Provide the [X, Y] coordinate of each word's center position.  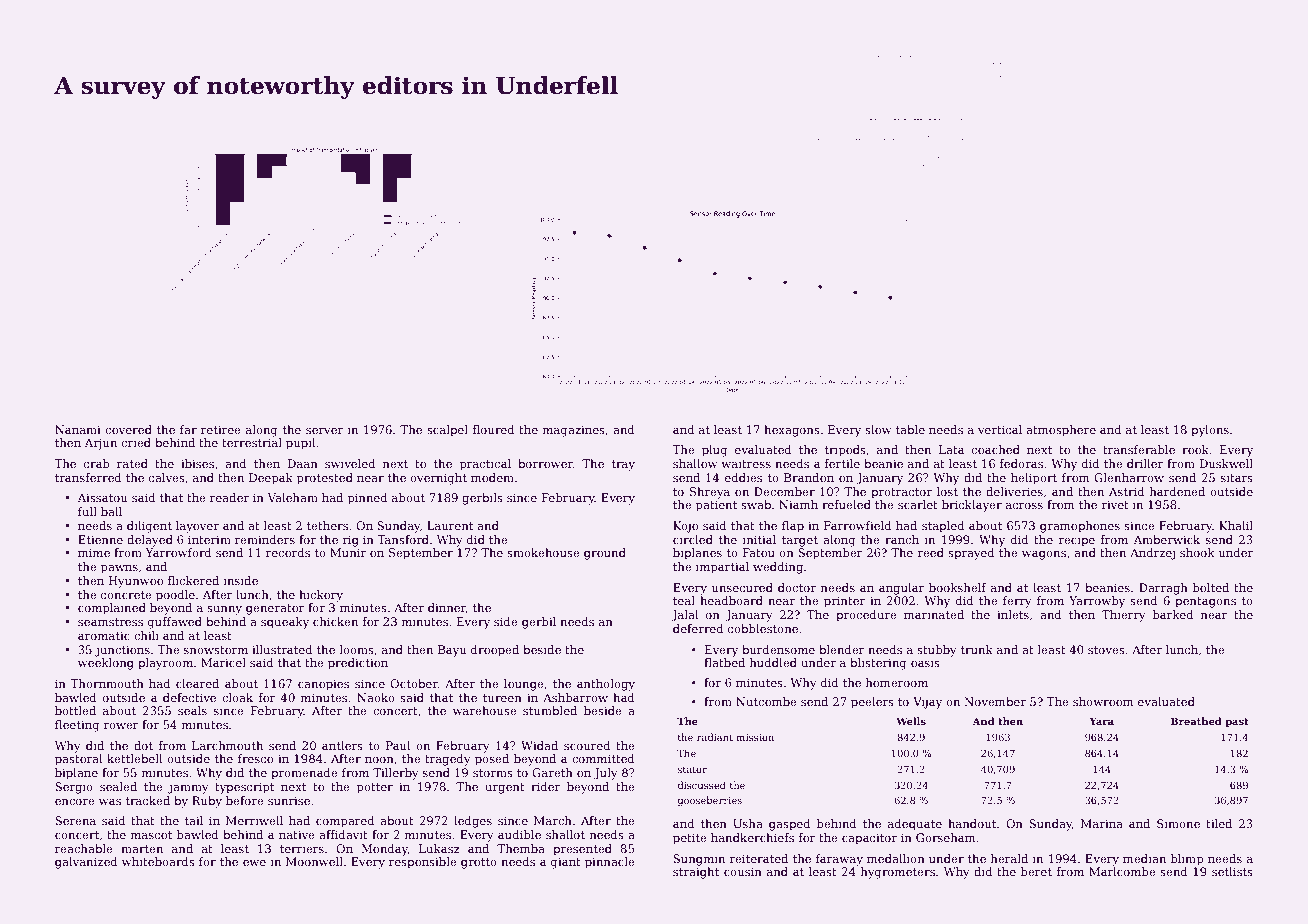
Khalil [1236, 525]
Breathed [1196, 721]
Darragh [1163, 589]
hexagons [792, 431]
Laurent [450, 525]
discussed [701, 785]
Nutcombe [766, 701]
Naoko [376, 697]
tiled [1219, 823]
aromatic [104, 635]
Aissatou [102, 497]
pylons [1210, 431]
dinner [447, 608]
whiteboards [158, 861]
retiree [221, 429]
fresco [255, 758]
